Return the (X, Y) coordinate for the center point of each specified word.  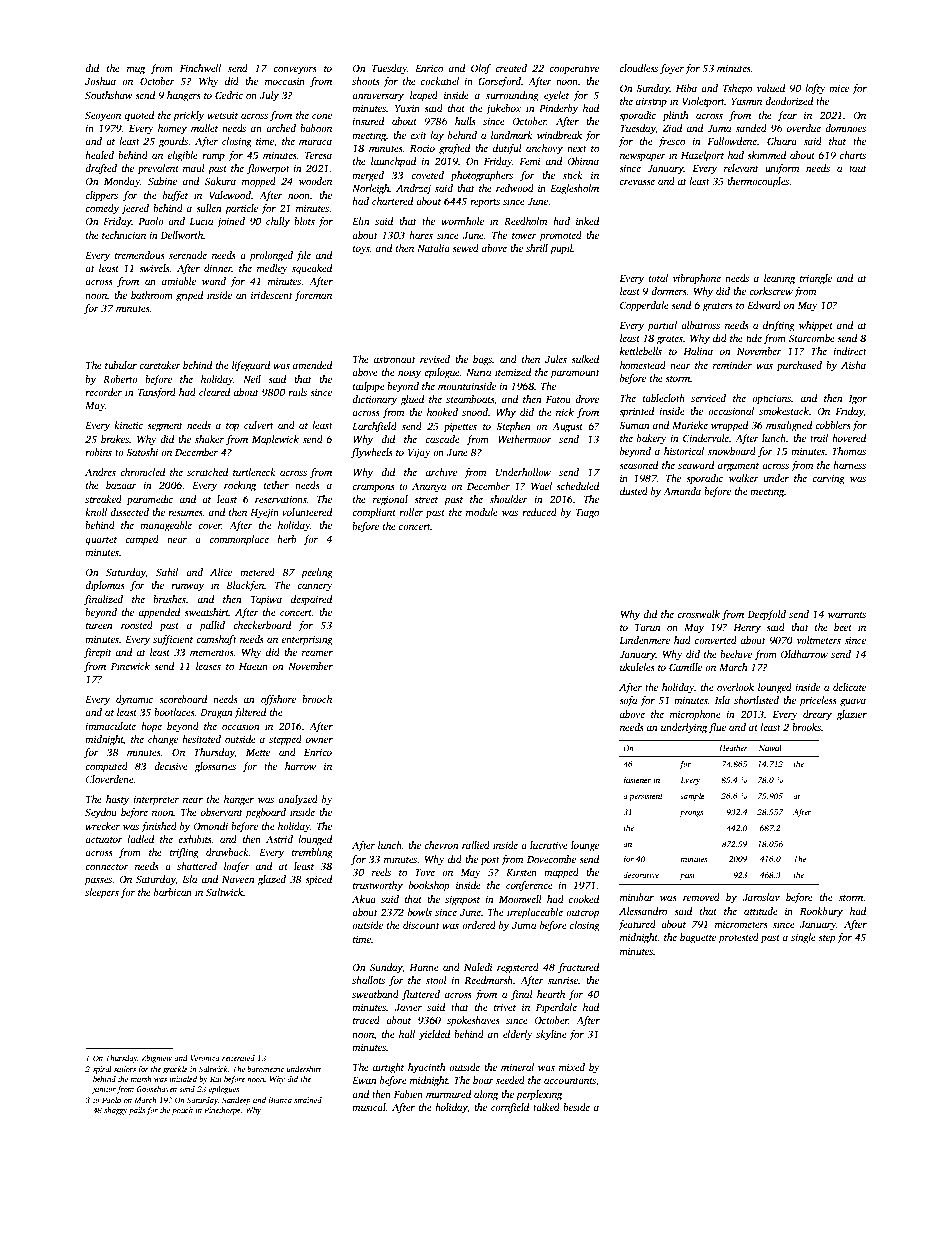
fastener (636, 781)
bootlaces (174, 712)
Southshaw (109, 95)
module (482, 512)
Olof (481, 69)
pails (137, 1111)
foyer (672, 69)
